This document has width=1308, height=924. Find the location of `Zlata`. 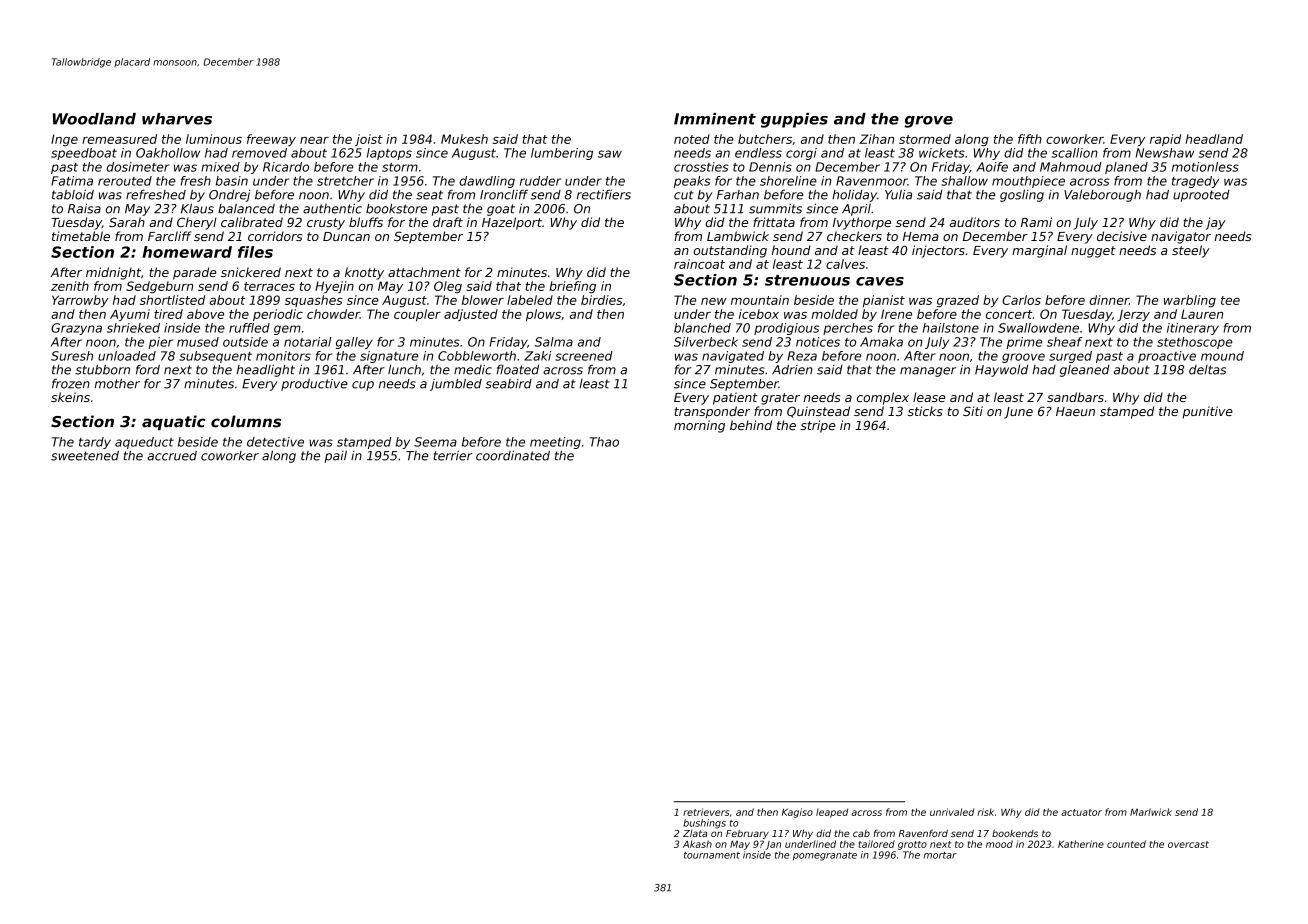

Zlata is located at coordinates (695, 833).
